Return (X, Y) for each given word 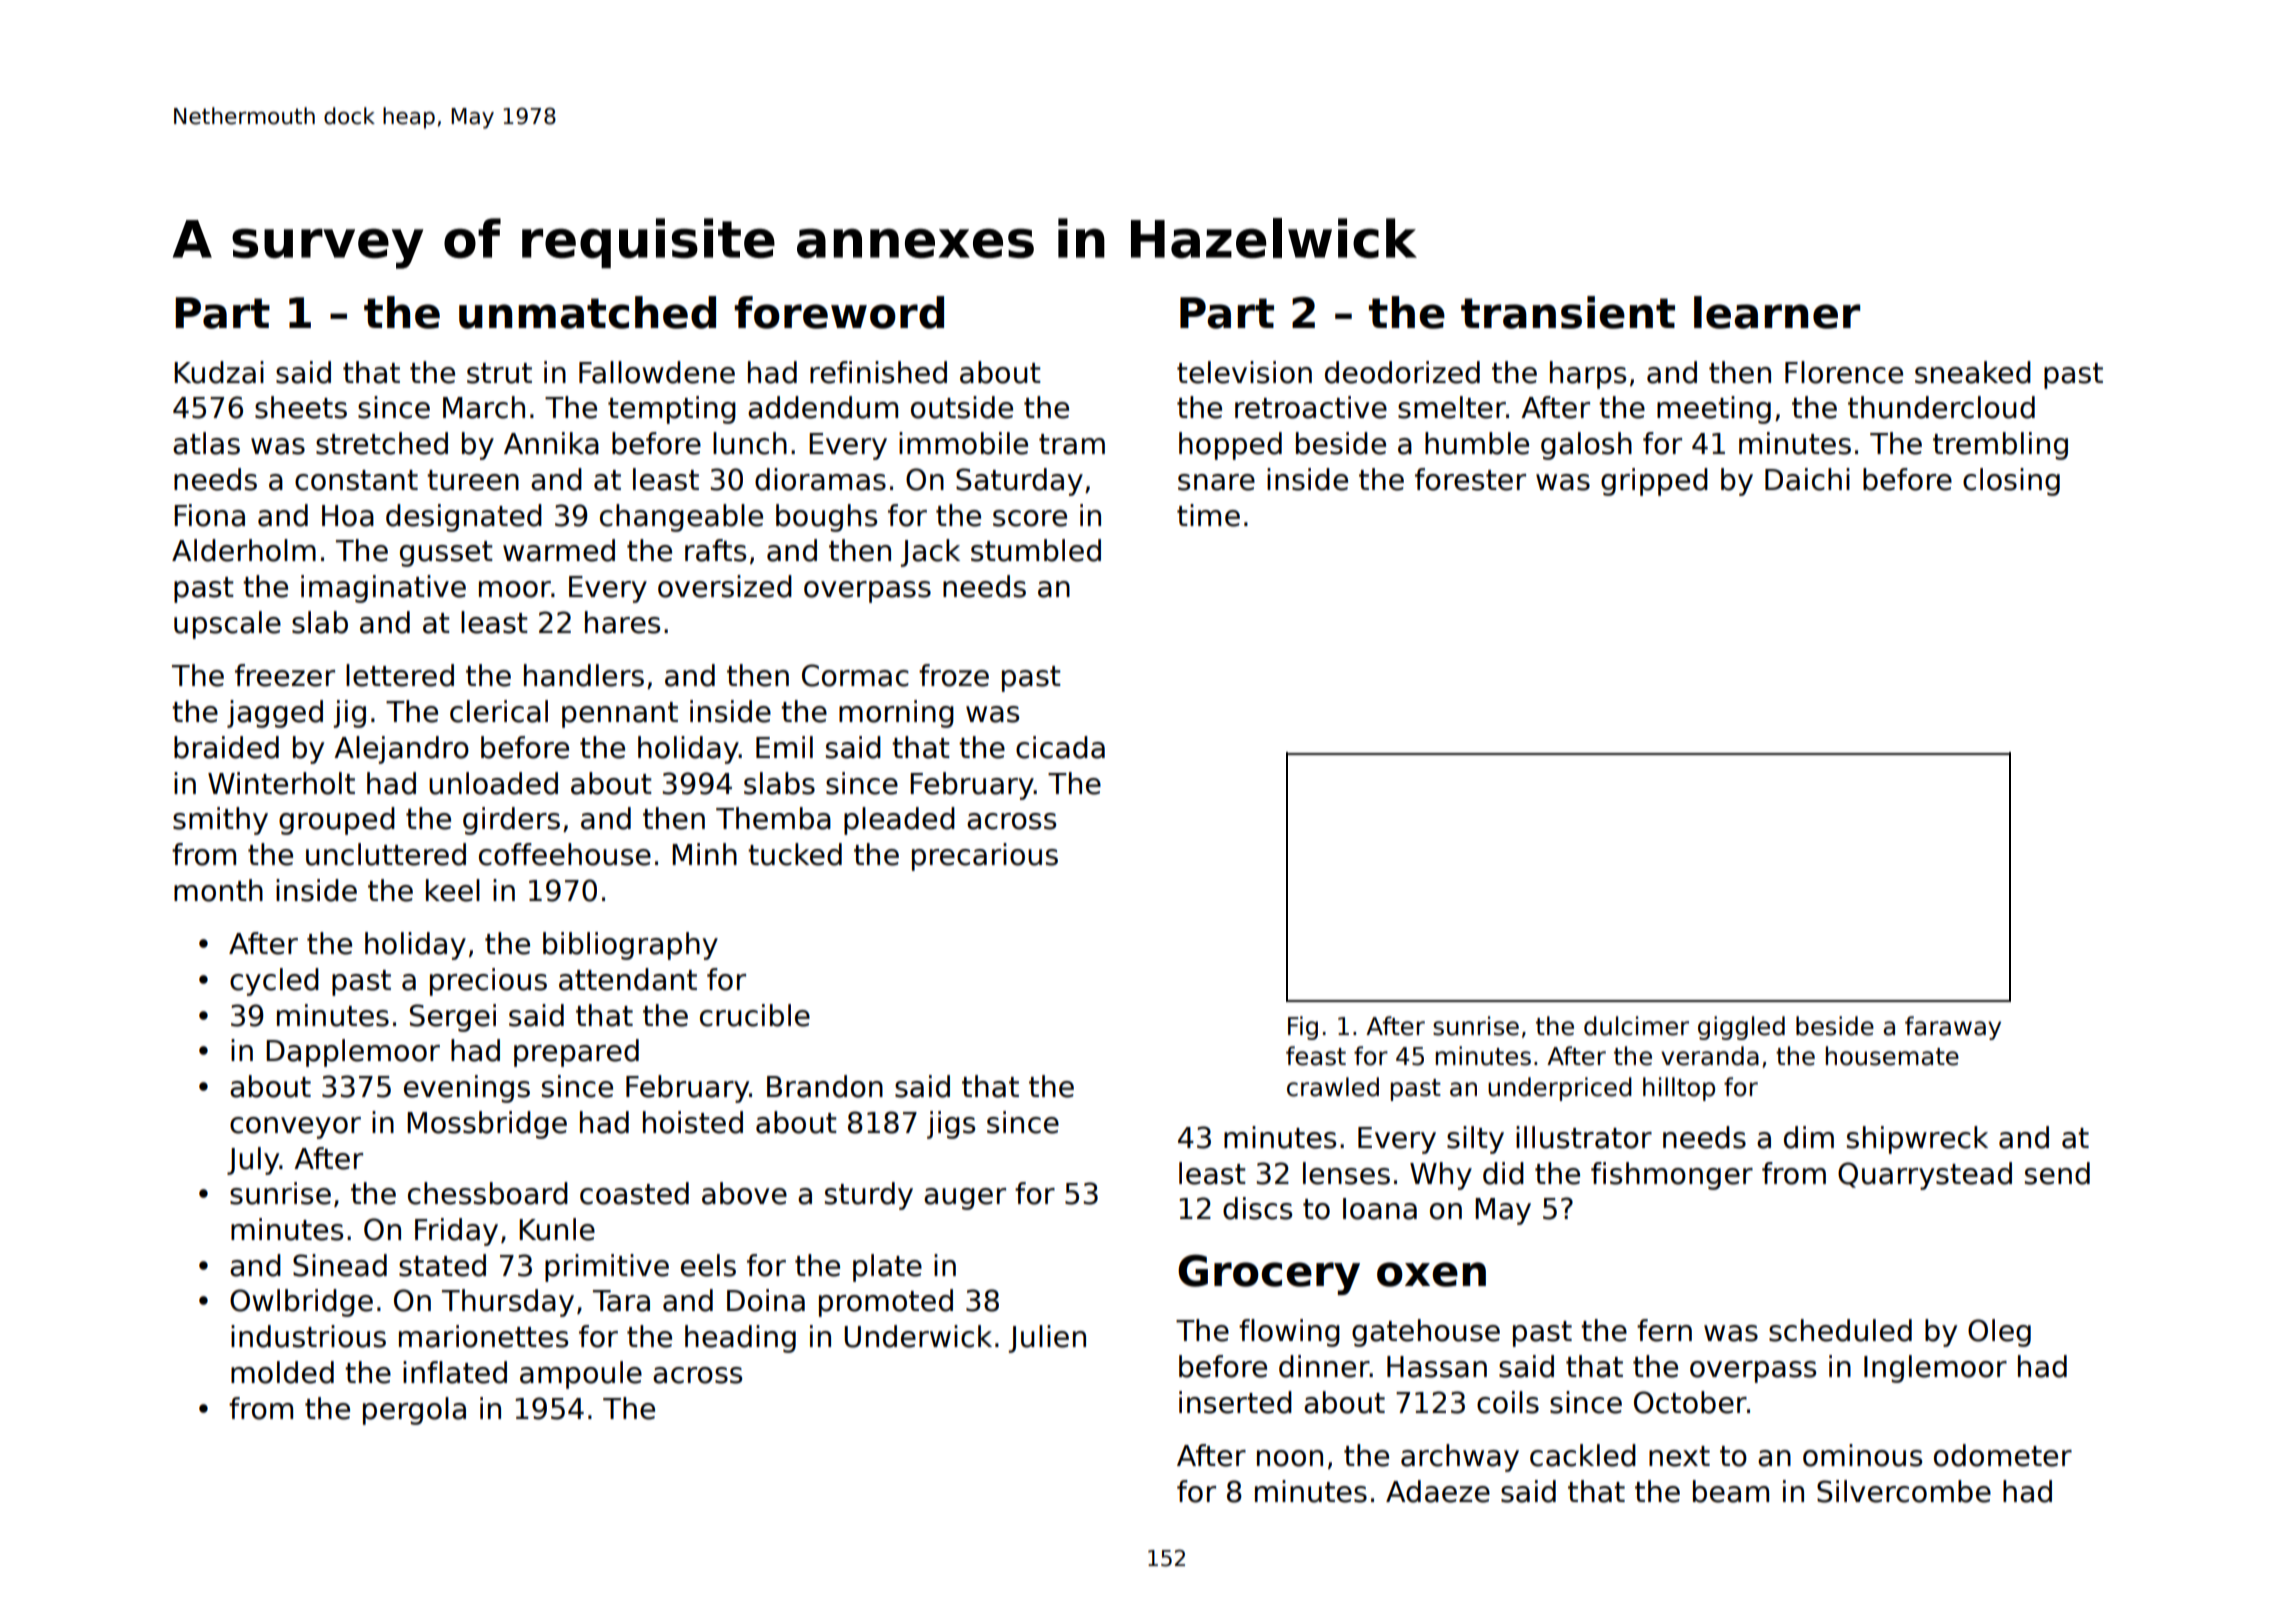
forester (1470, 479)
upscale (227, 625)
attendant (628, 979)
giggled (1741, 1028)
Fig (1303, 1028)
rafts (715, 550)
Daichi (1807, 479)
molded (282, 1372)
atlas (206, 443)
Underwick (918, 1336)
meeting (1714, 410)
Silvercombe (1904, 1491)
